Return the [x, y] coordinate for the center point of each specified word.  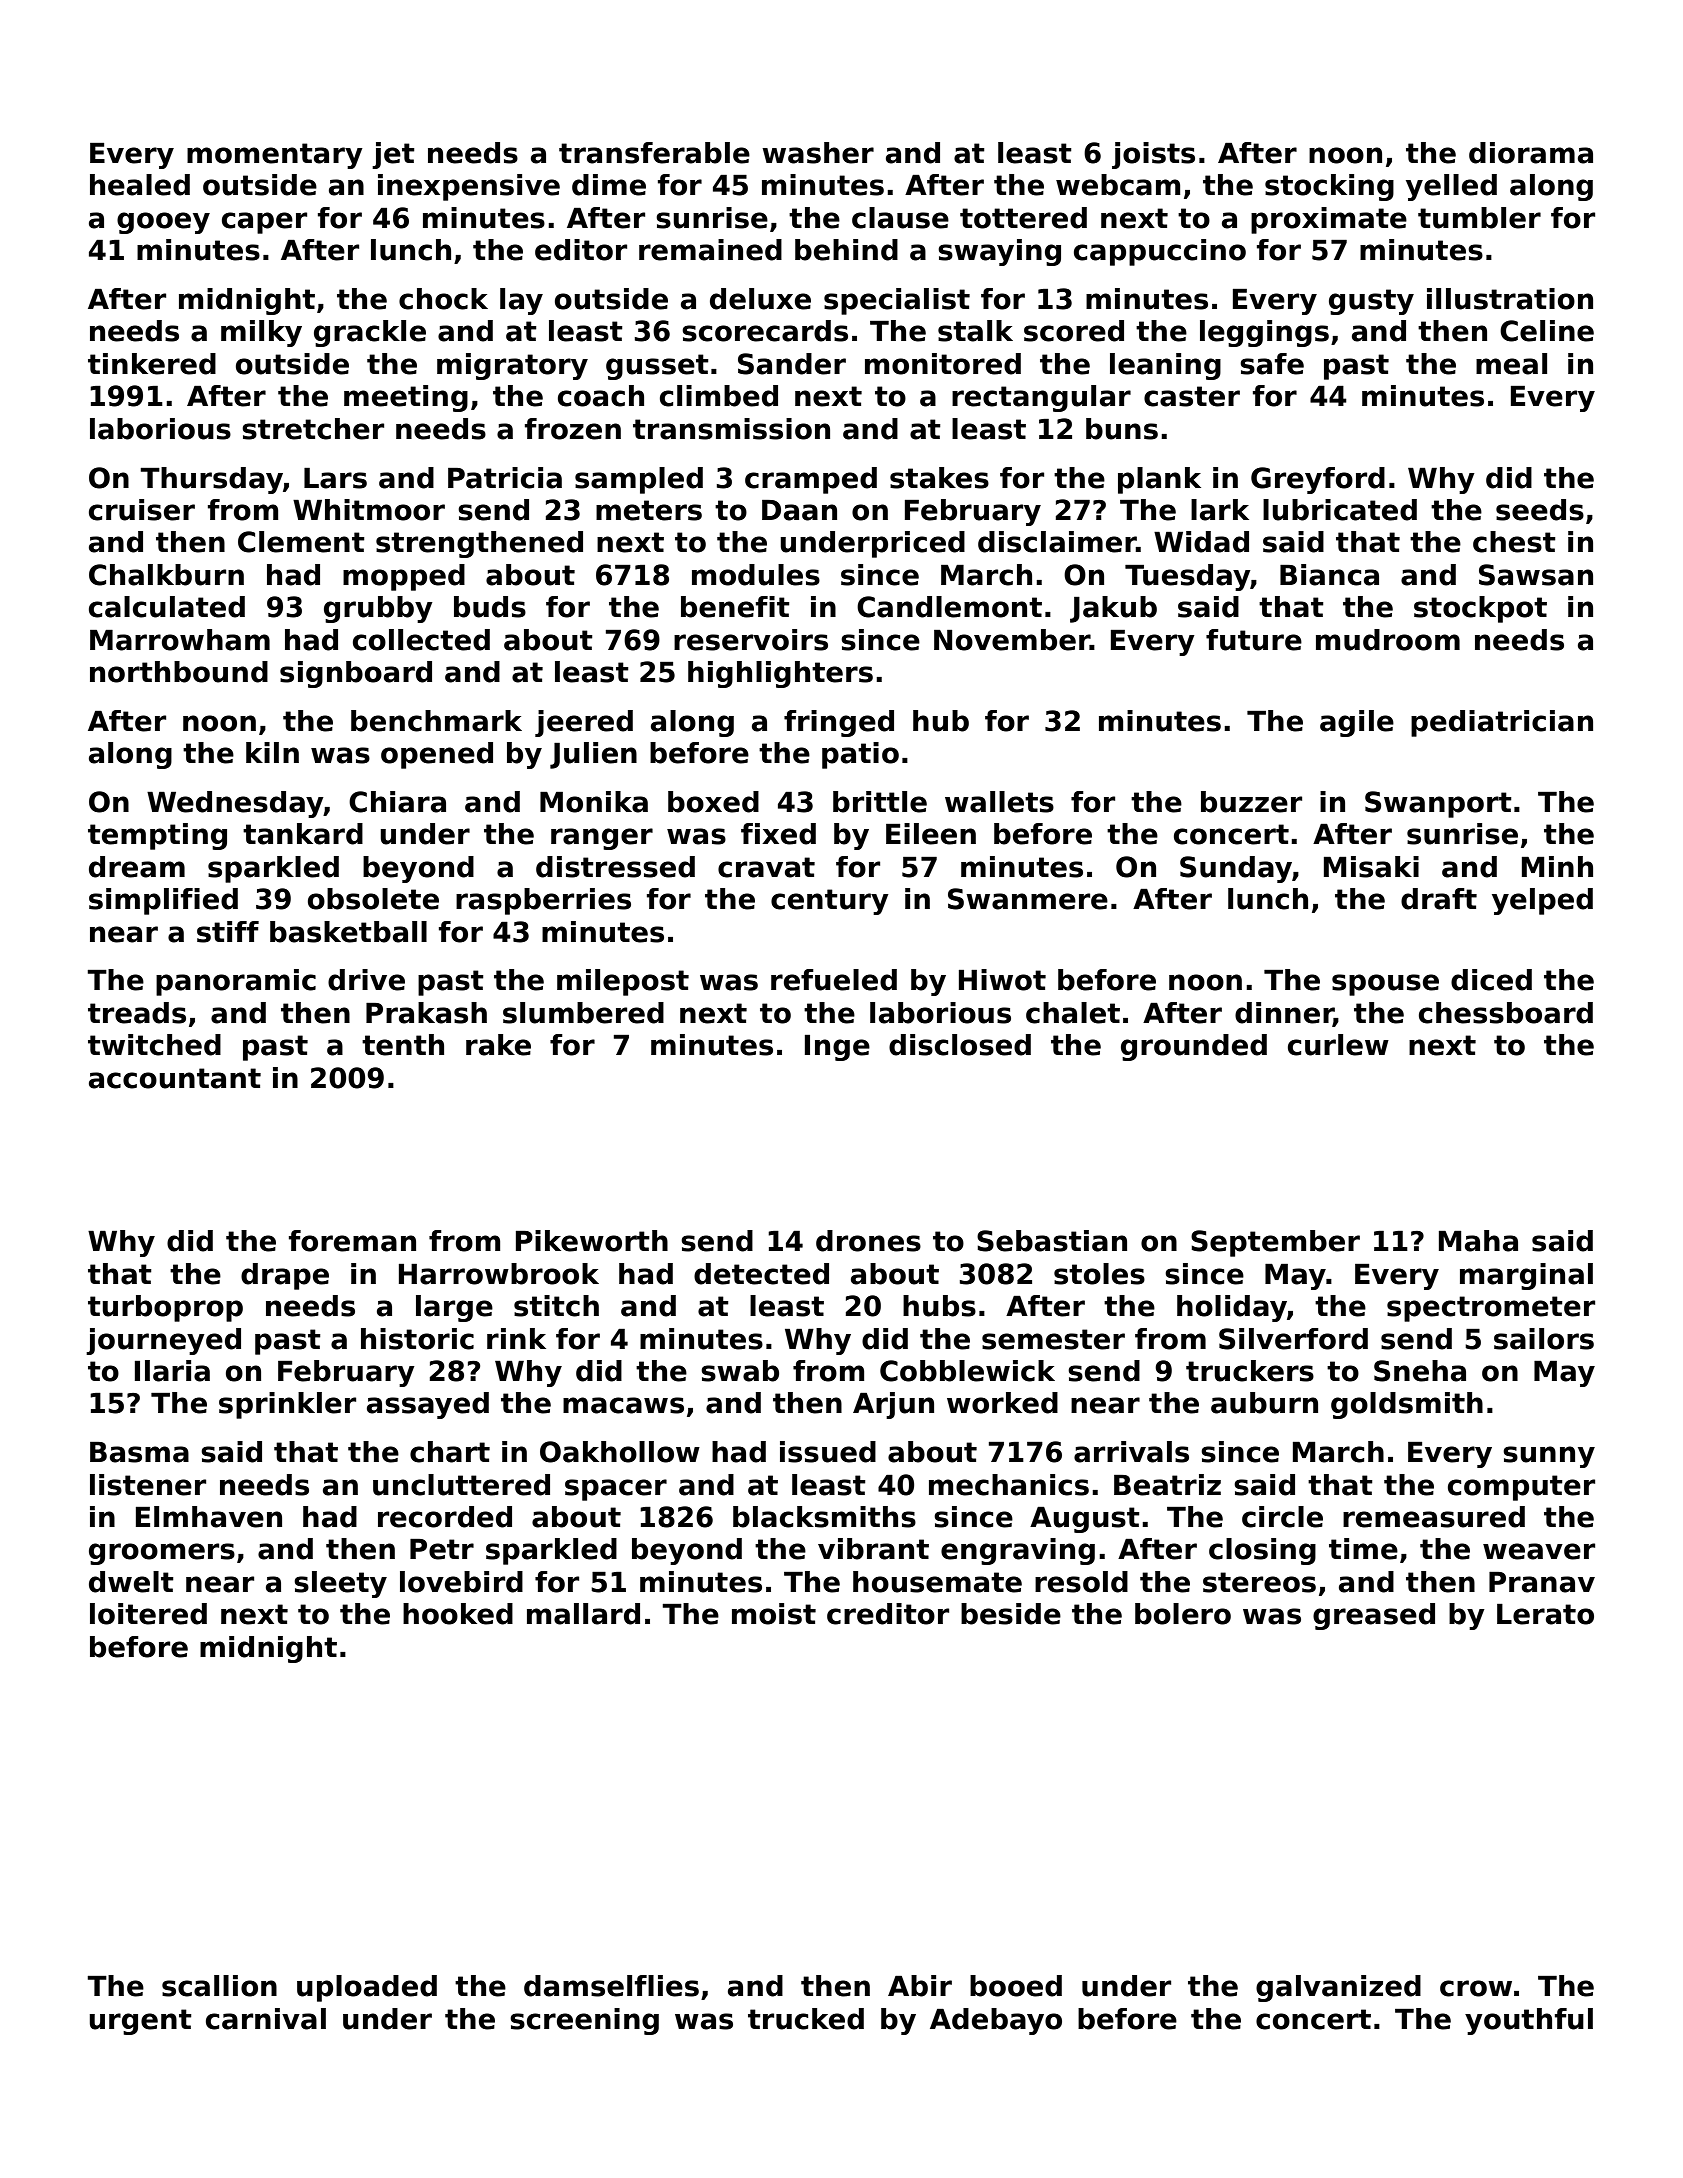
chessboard [1506, 1013]
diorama [1531, 153]
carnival [266, 2019]
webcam [1118, 185]
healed [140, 185]
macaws [623, 1405]
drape [285, 1276]
